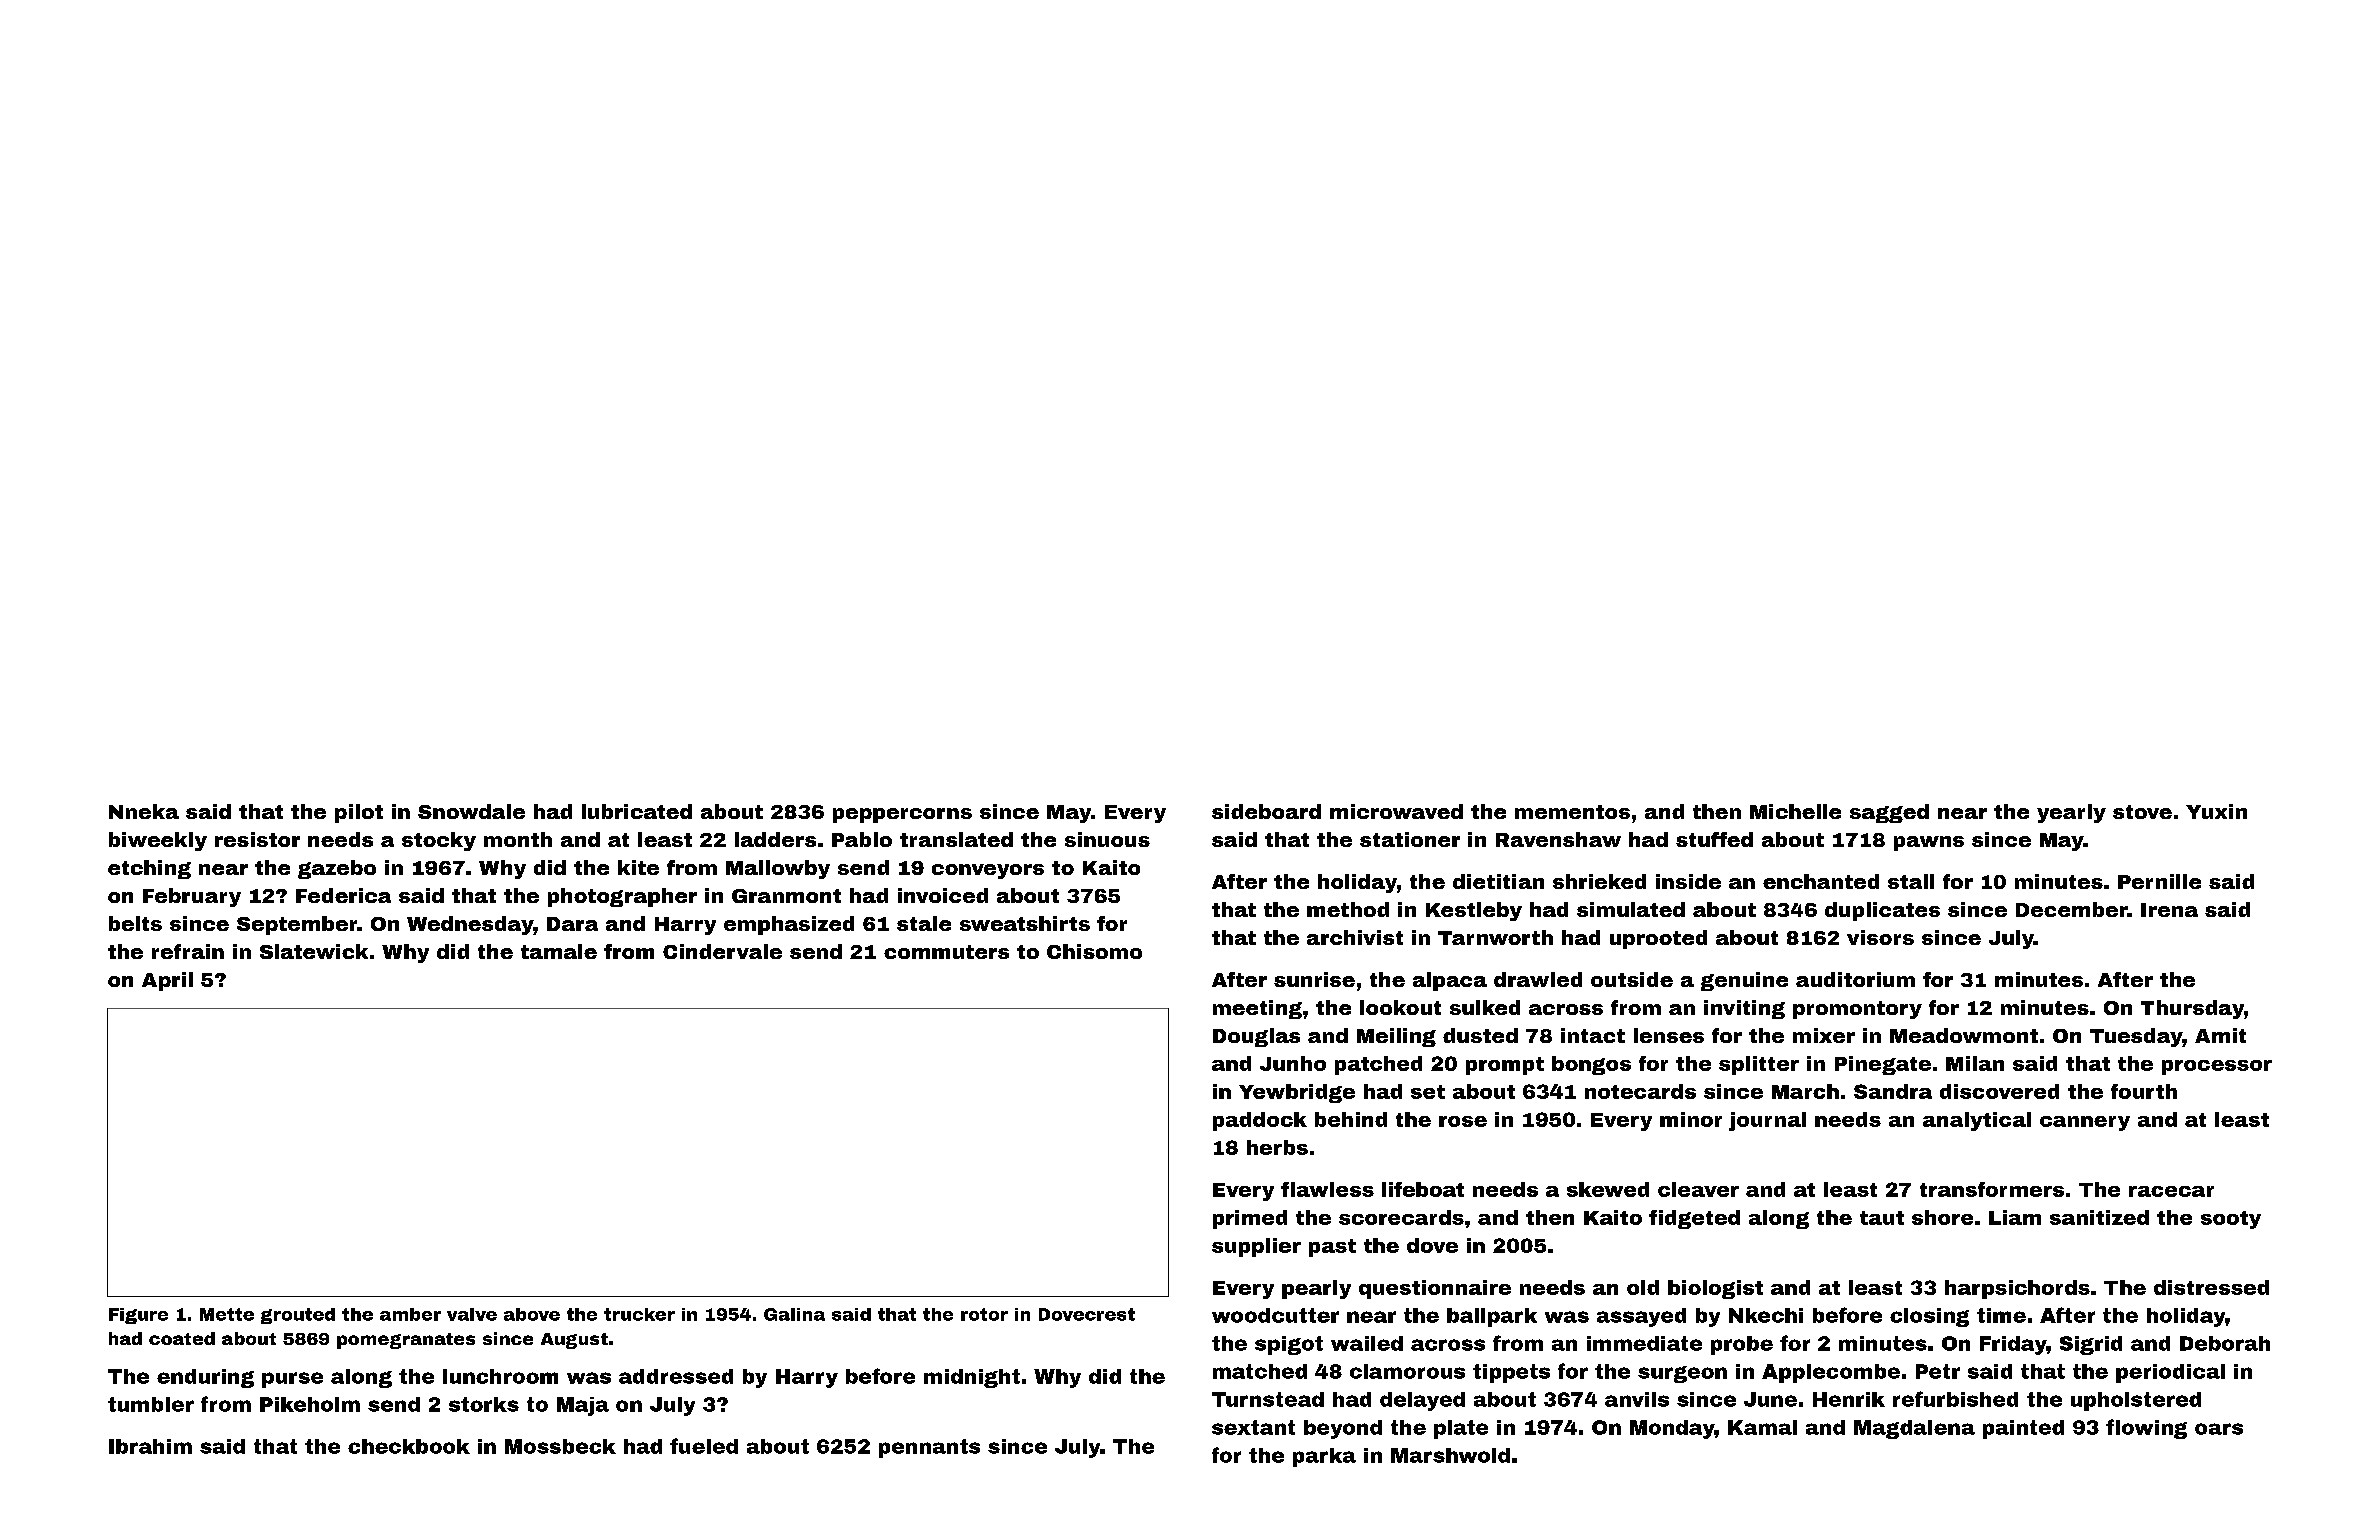 The height and width of the page is (1540, 2380). Describe the element at coordinates (2146, 1429) in the page. I see `flowing` at that location.
